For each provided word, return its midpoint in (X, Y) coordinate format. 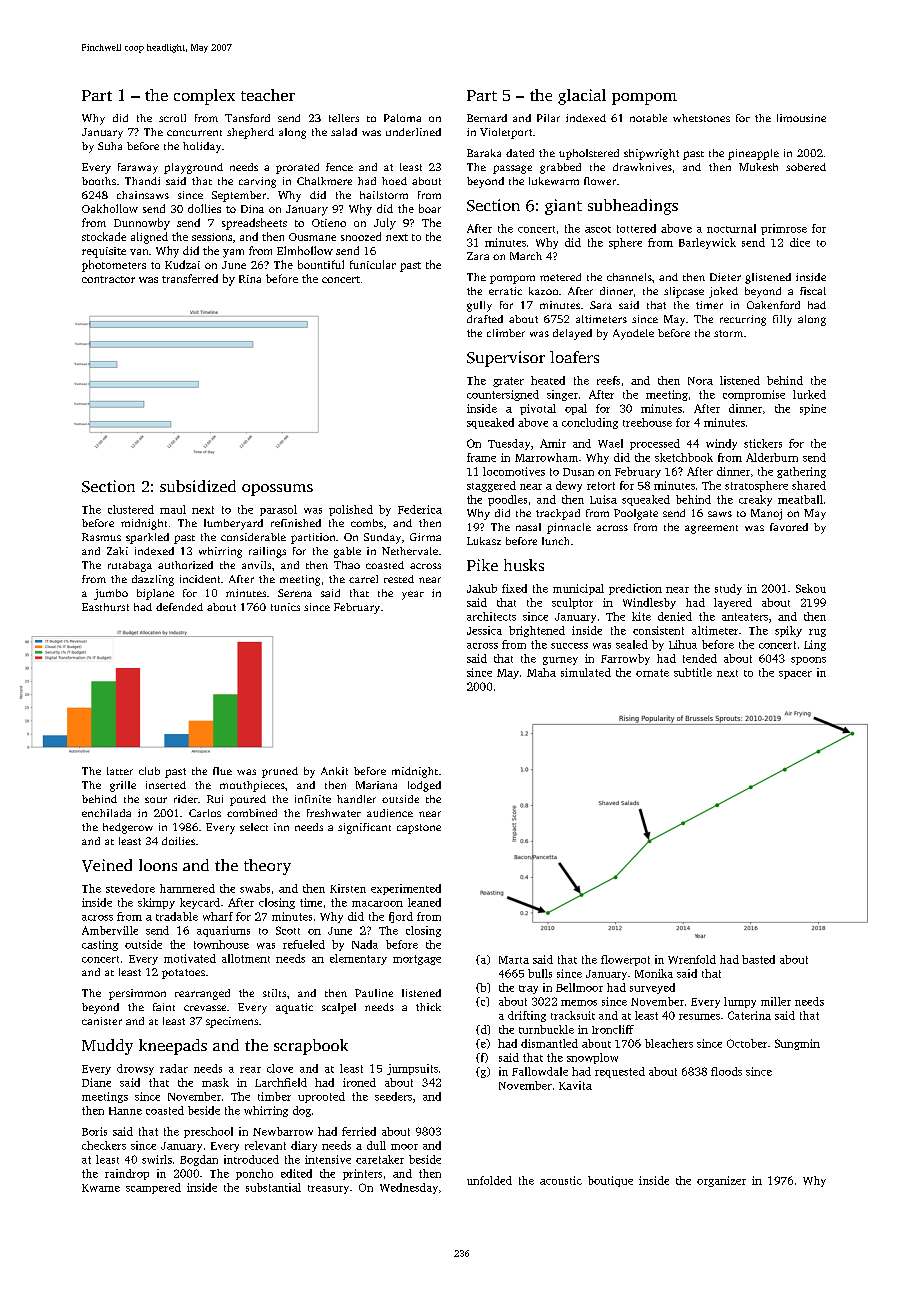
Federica (420, 509)
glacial (582, 97)
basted (758, 959)
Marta (514, 960)
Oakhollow (110, 208)
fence (339, 167)
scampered (153, 1188)
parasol (278, 510)
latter (120, 771)
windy (721, 444)
